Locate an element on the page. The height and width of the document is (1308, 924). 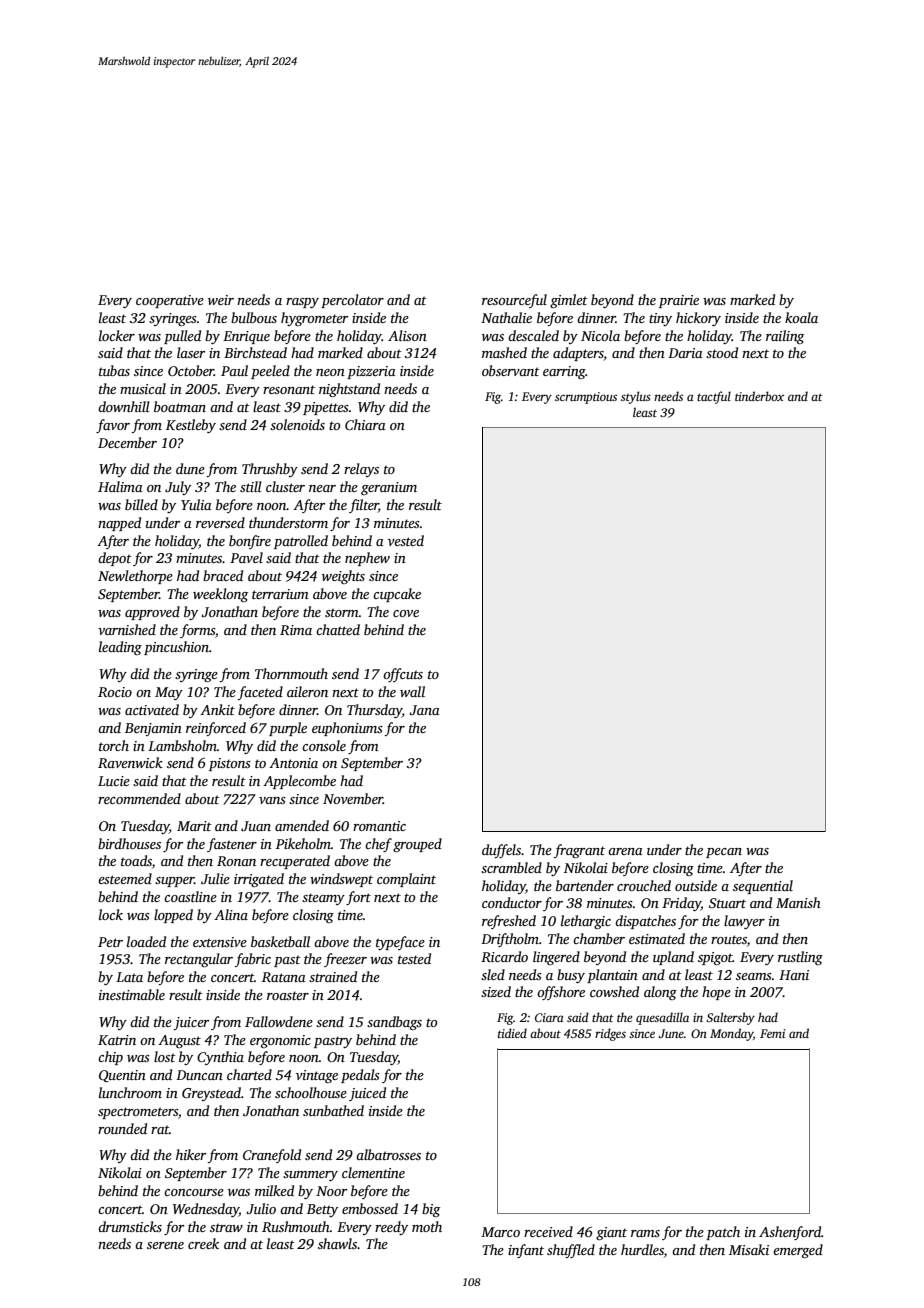
esteemed is located at coordinates (125, 878).
